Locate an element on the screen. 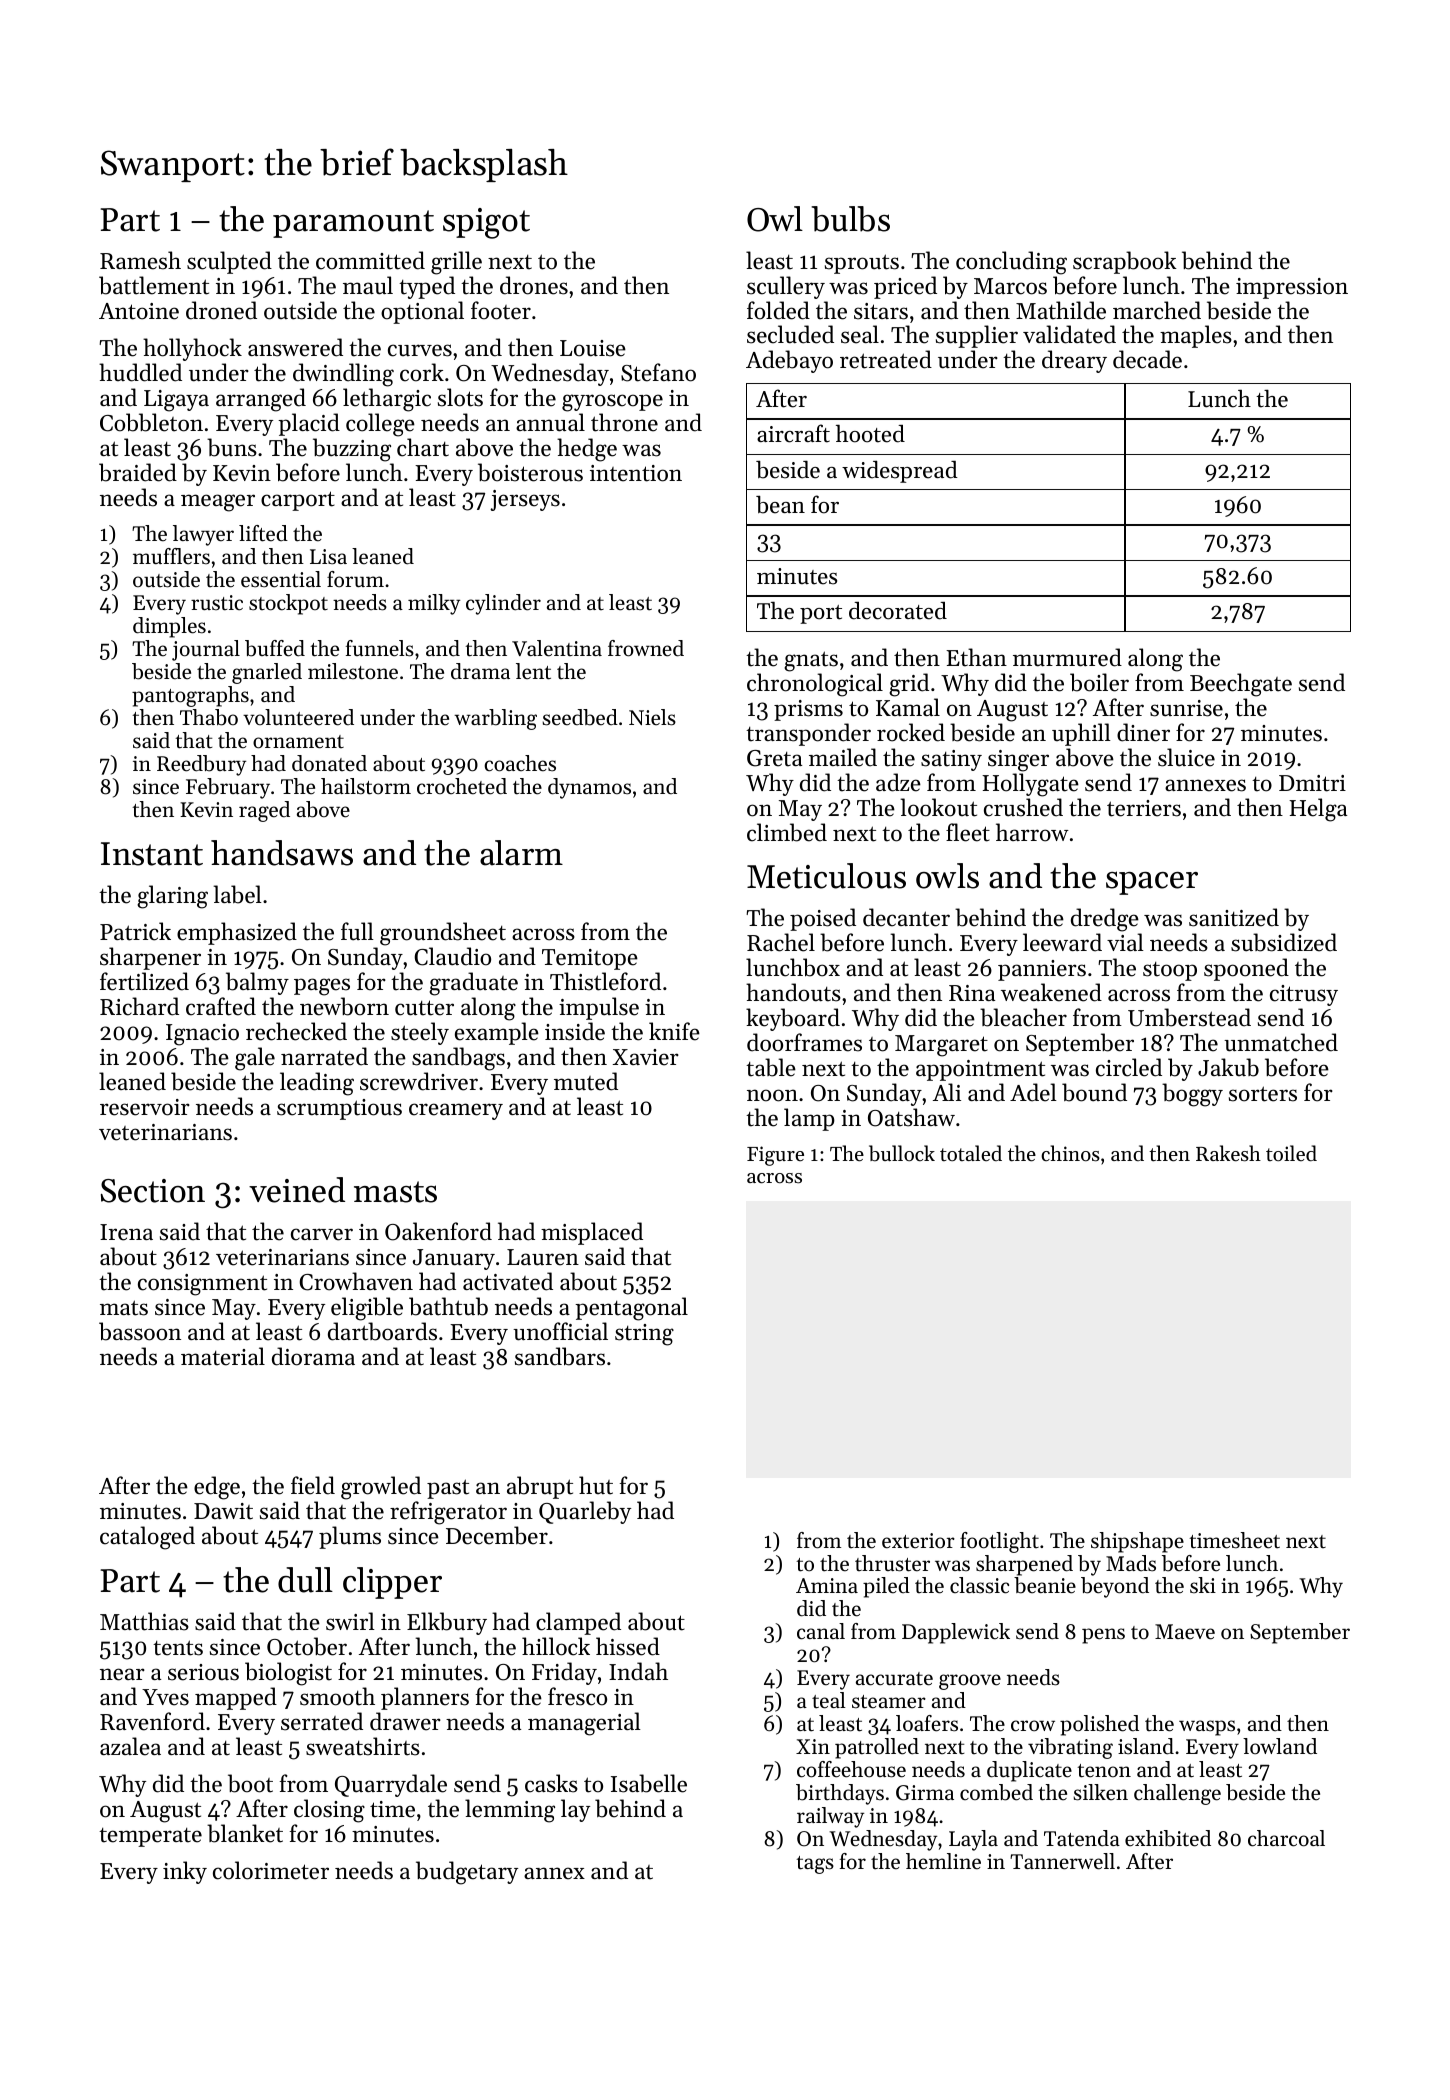  emphasized is located at coordinates (237, 933).
